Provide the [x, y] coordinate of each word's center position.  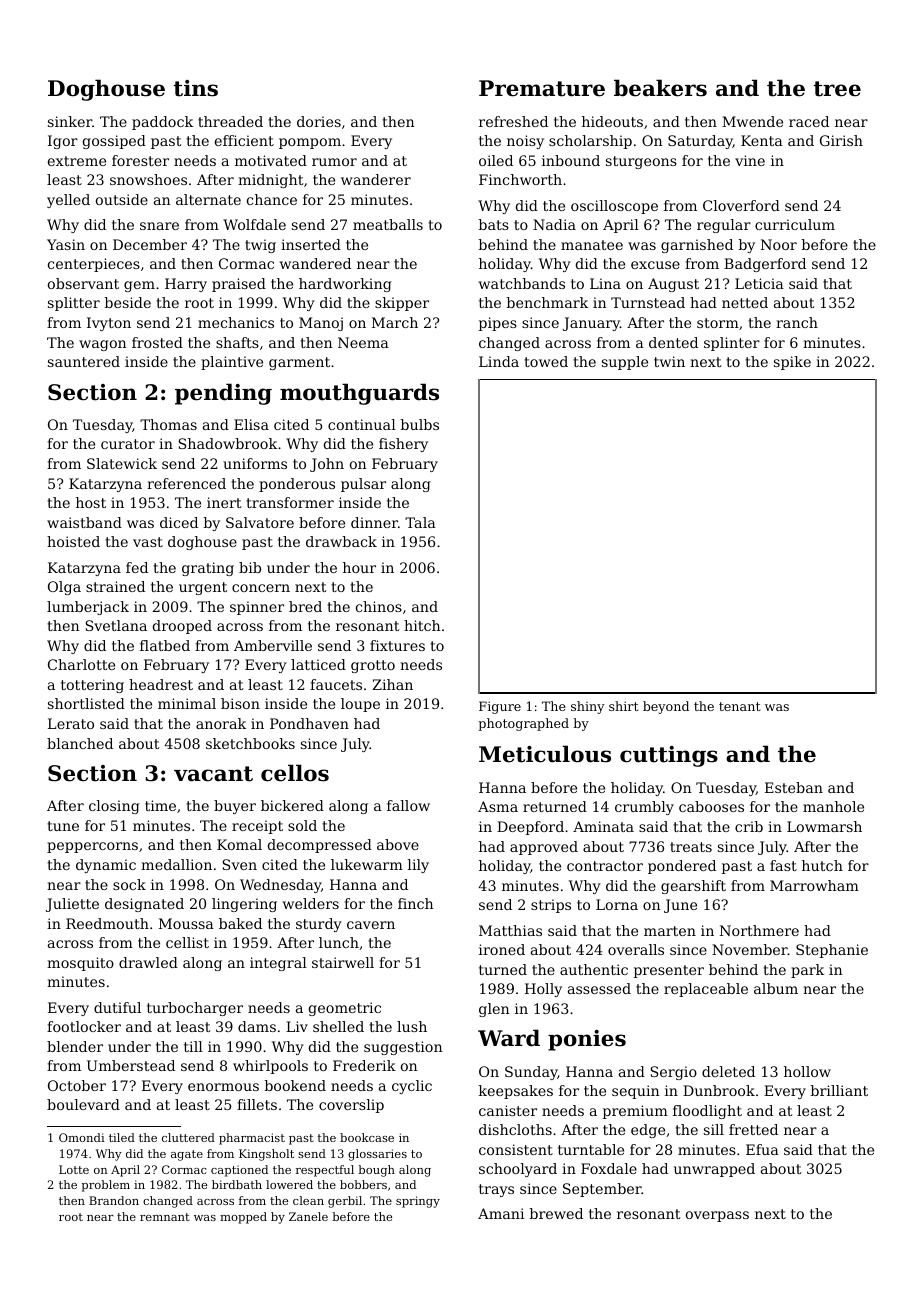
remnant [165, 1217]
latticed [318, 664]
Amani [501, 1213]
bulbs [420, 424]
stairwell [343, 962]
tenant [740, 706]
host [91, 502]
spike [792, 363]
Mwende [752, 121]
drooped [182, 627]
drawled [148, 962]
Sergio [674, 1073]
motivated [271, 160]
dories [319, 121]
